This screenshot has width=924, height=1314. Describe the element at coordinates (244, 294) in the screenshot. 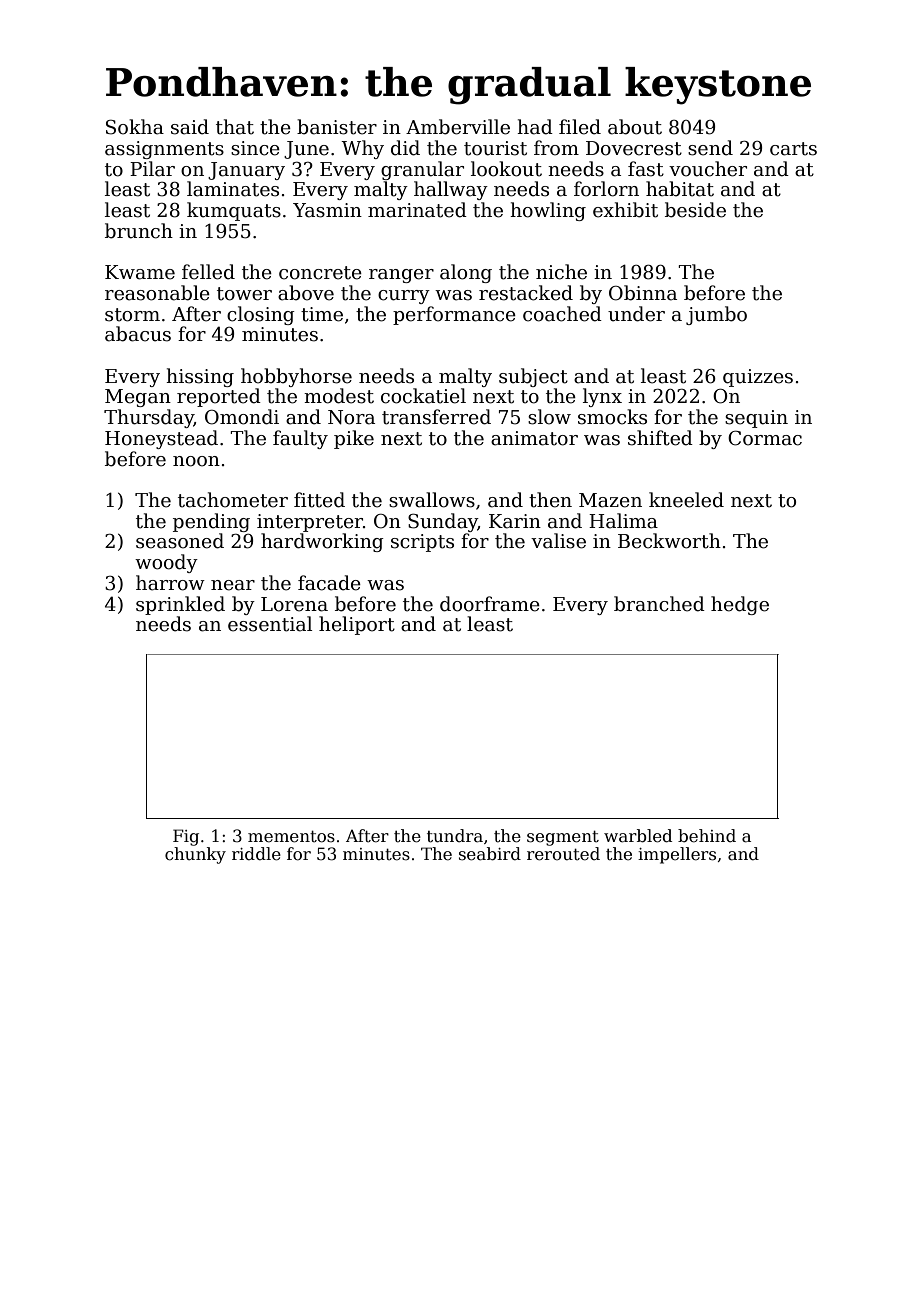

I see `tower` at that location.
